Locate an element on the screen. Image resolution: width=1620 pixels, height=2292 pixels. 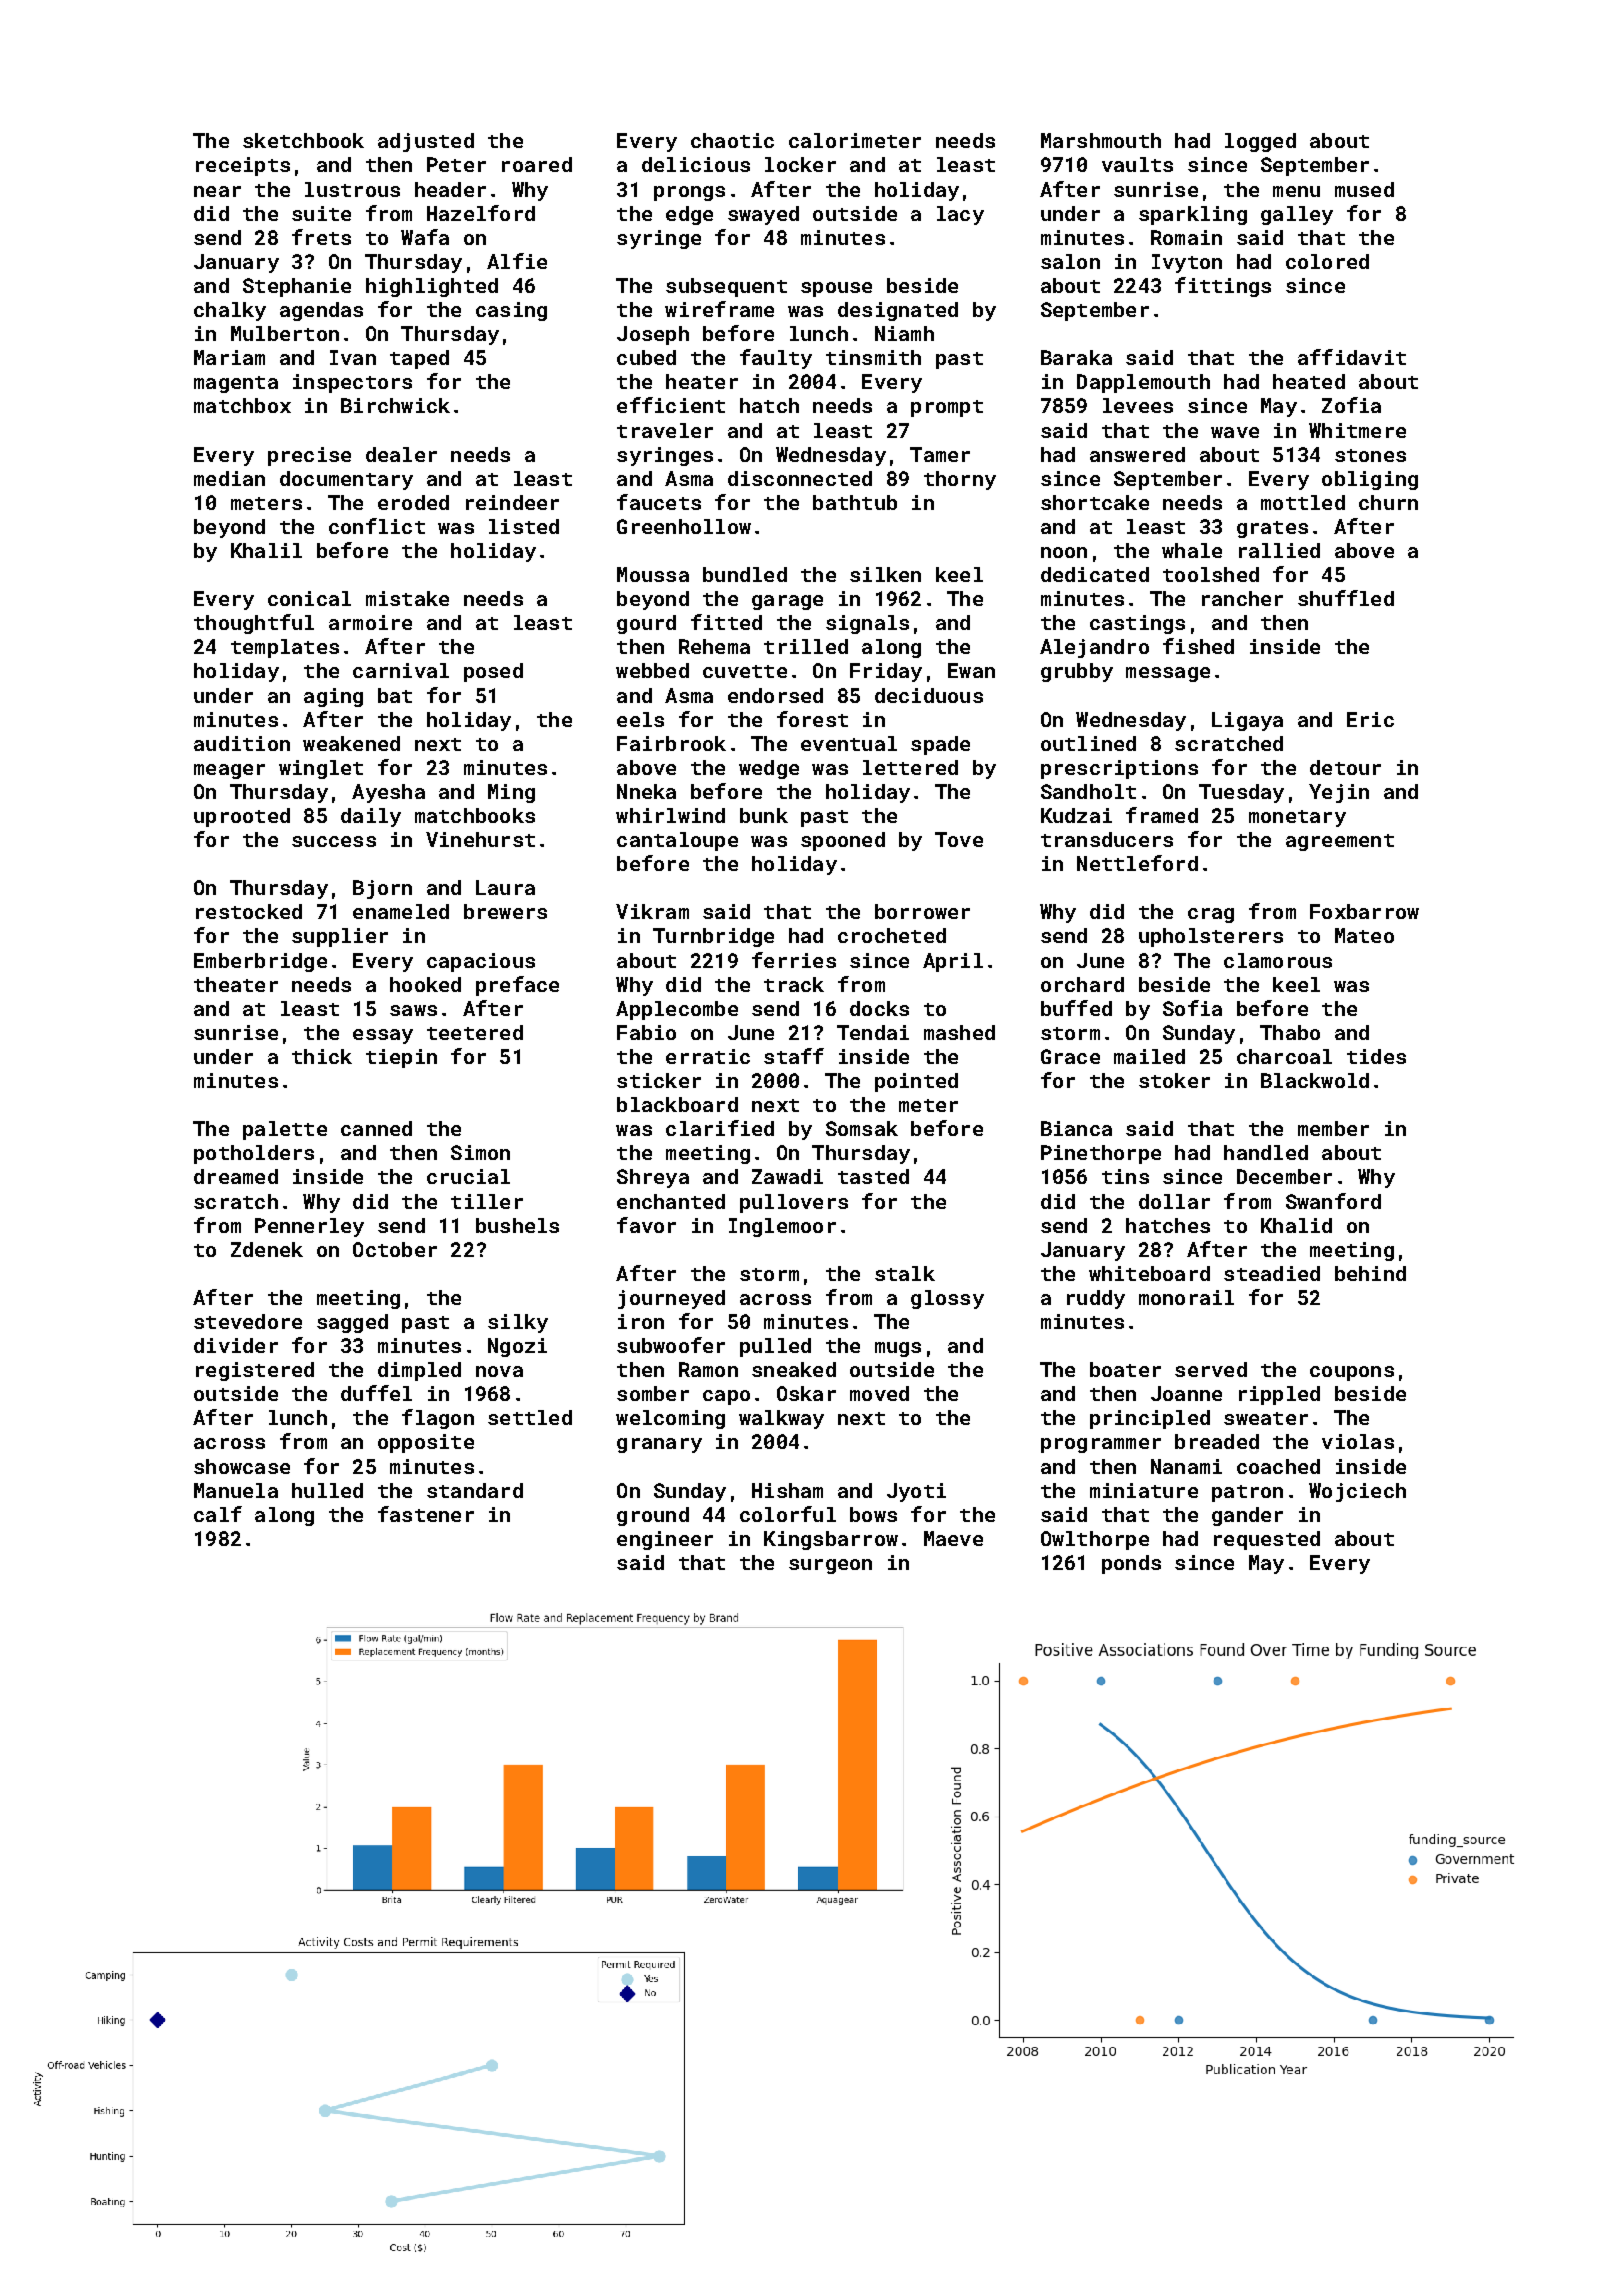
requested is located at coordinates (1267, 1540).
